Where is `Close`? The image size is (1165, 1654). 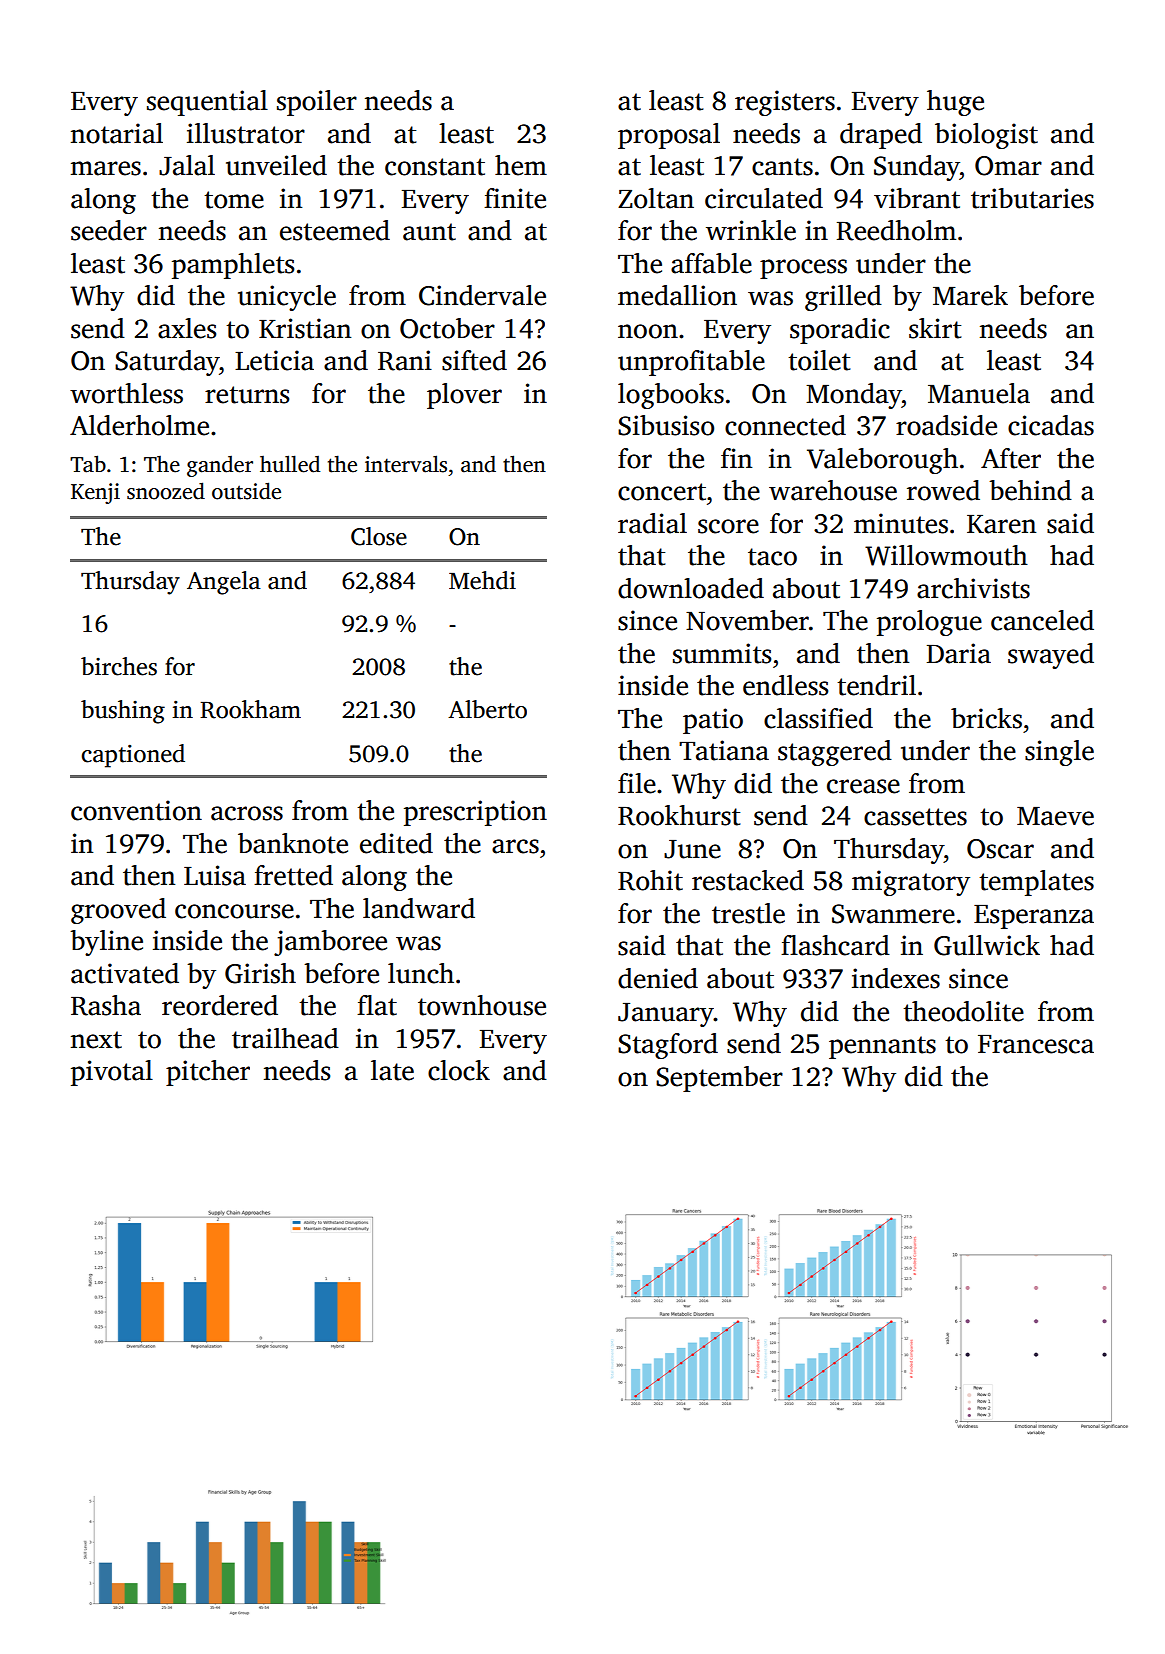
Close is located at coordinates (379, 536).
